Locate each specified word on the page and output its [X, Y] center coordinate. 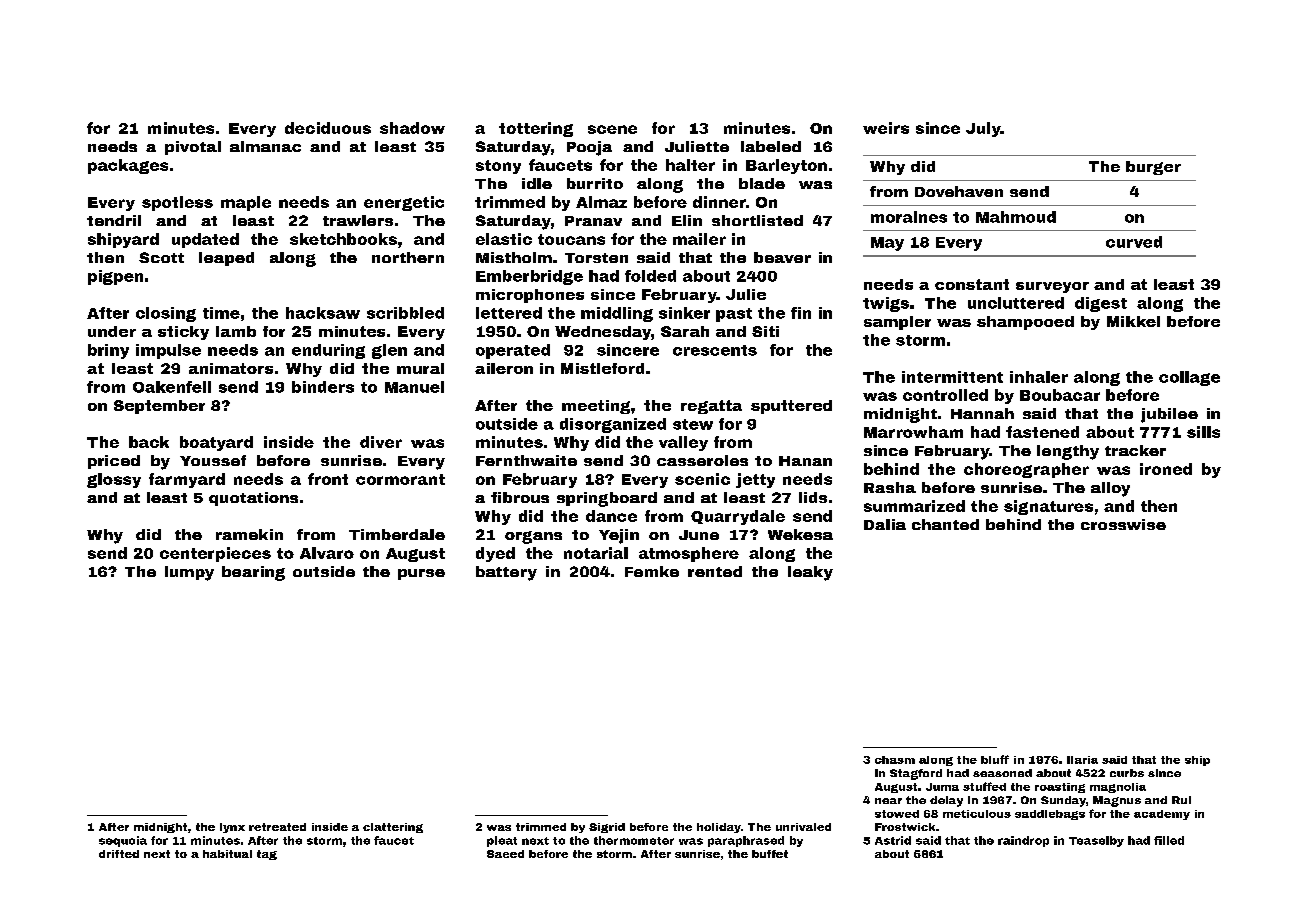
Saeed [505, 854]
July [983, 129]
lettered [509, 313]
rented [715, 571]
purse [421, 574]
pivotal [193, 148]
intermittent [952, 377]
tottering [536, 129]
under [112, 331]
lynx [232, 828]
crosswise [1123, 524]
